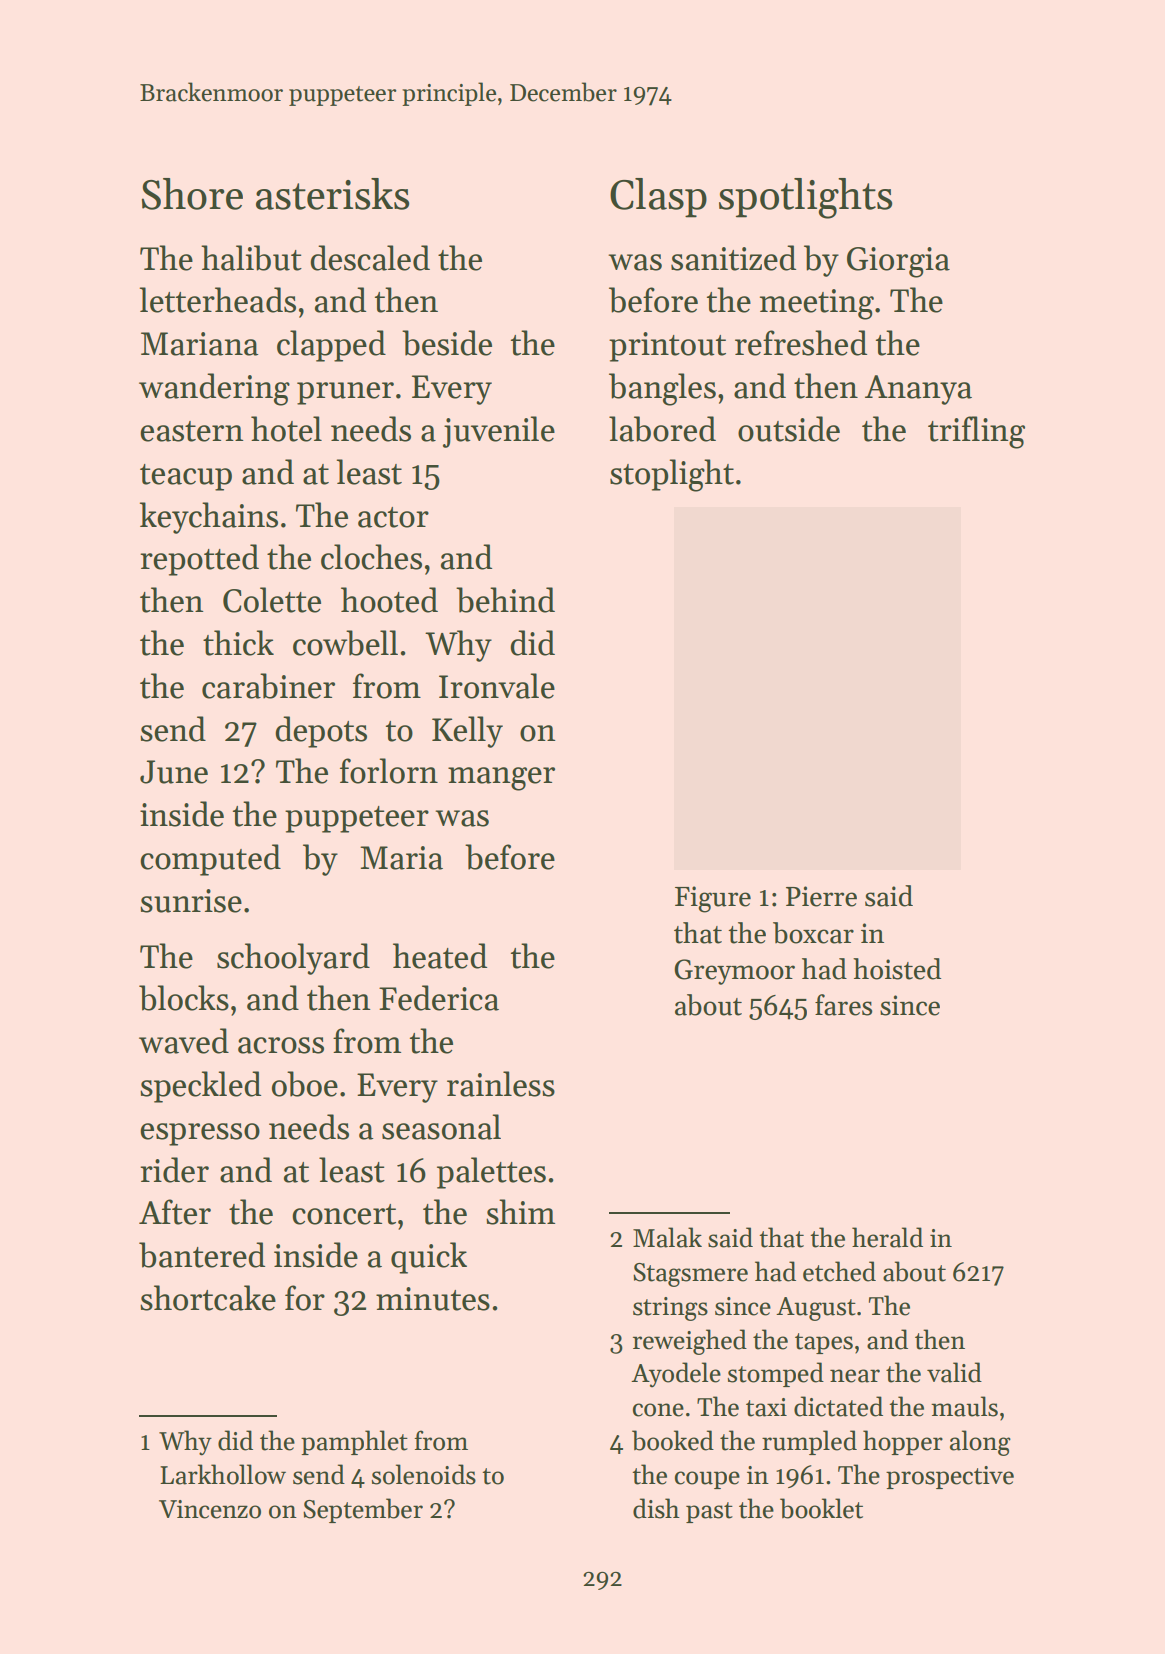 The width and height of the page is (1165, 1654). What do you see at coordinates (821, 896) in the page?
I see `Pierre` at bounding box center [821, 896].
